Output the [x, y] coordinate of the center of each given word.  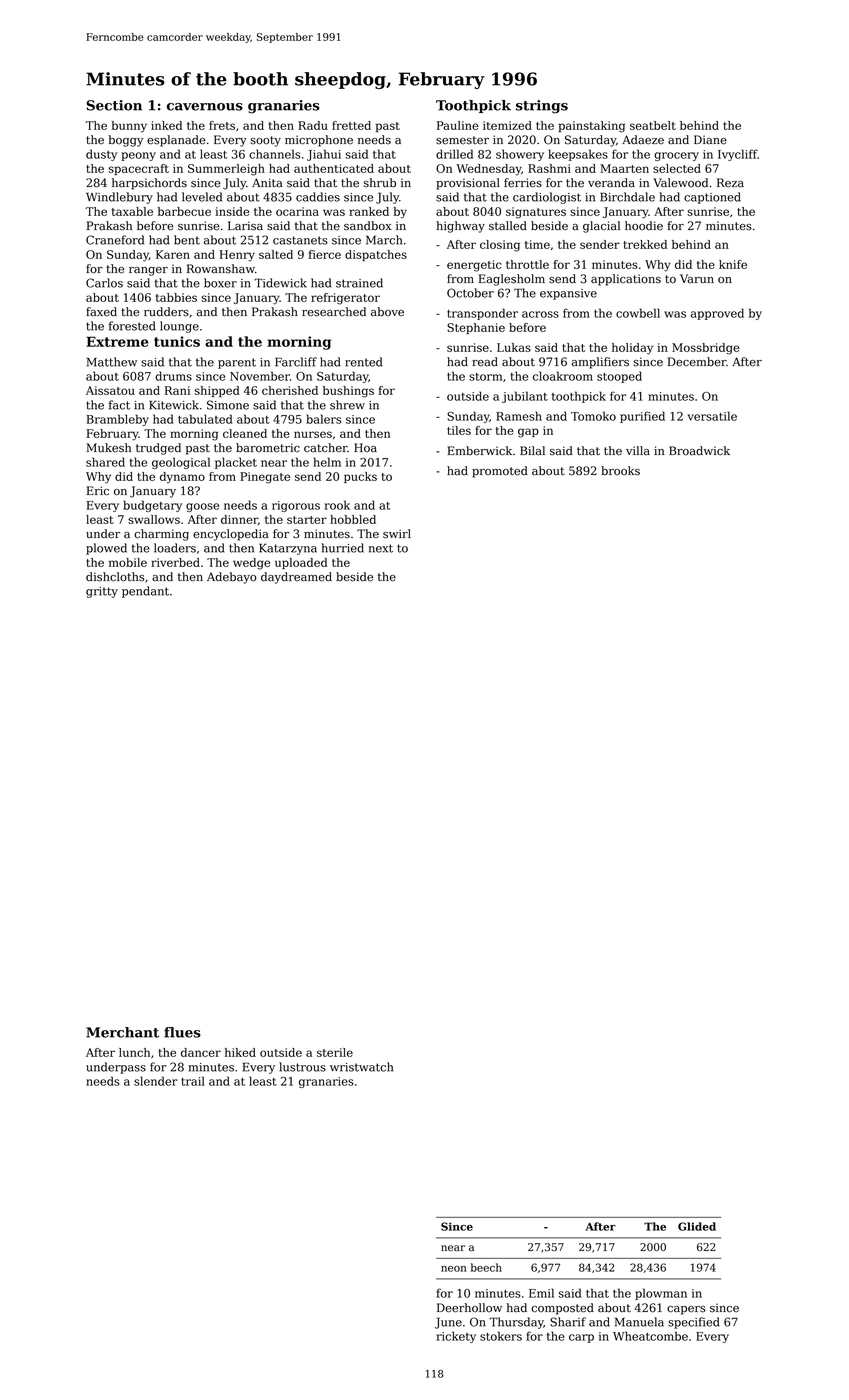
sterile [335, 1052]
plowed [106, 549]
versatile [712, 416]
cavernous [205, 107]
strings [542, 107]
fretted [351, 125]
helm [327, 462]
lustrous [302, 1067]
